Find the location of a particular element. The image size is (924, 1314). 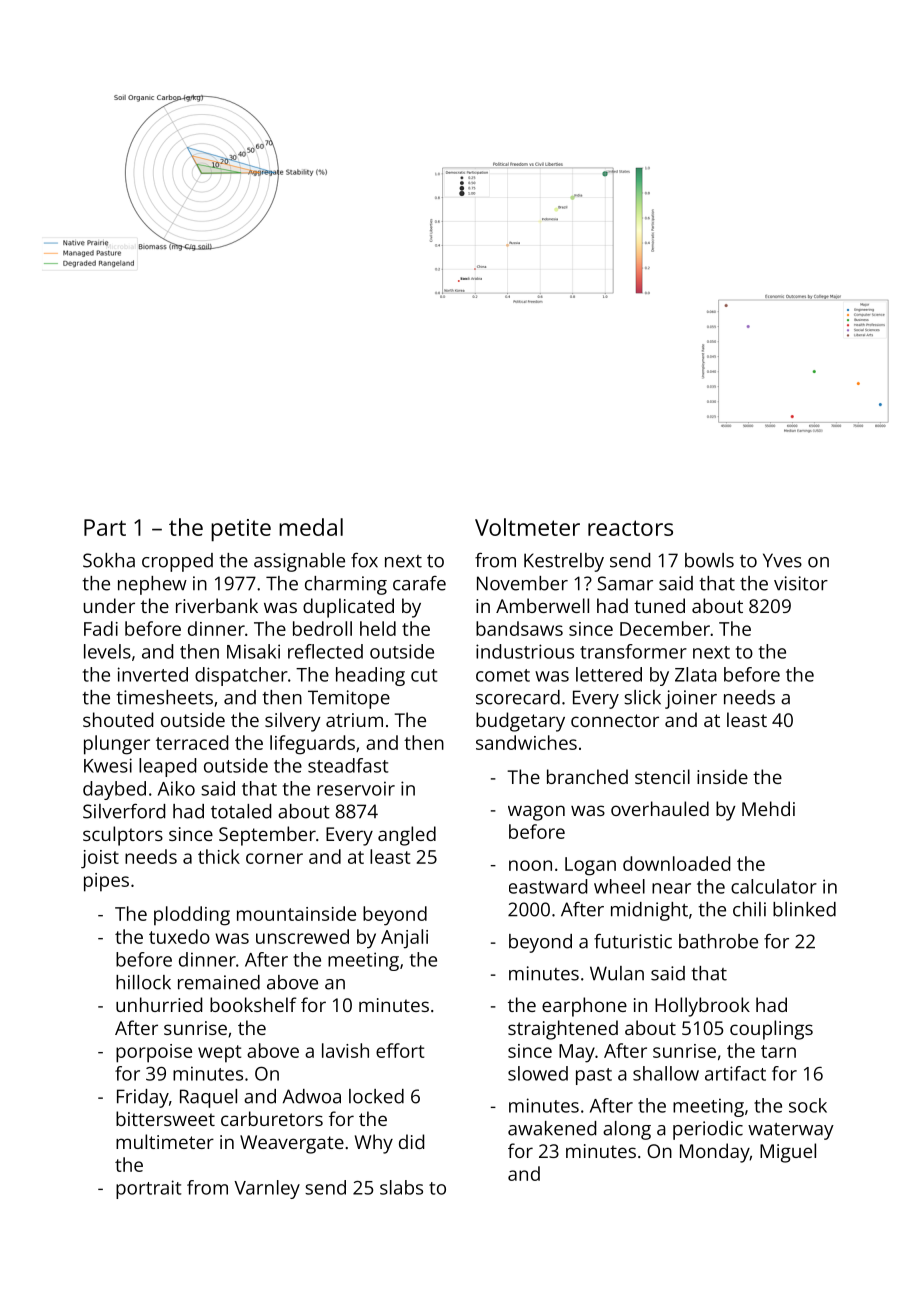

shouted is located at coordinates (118, 719).
